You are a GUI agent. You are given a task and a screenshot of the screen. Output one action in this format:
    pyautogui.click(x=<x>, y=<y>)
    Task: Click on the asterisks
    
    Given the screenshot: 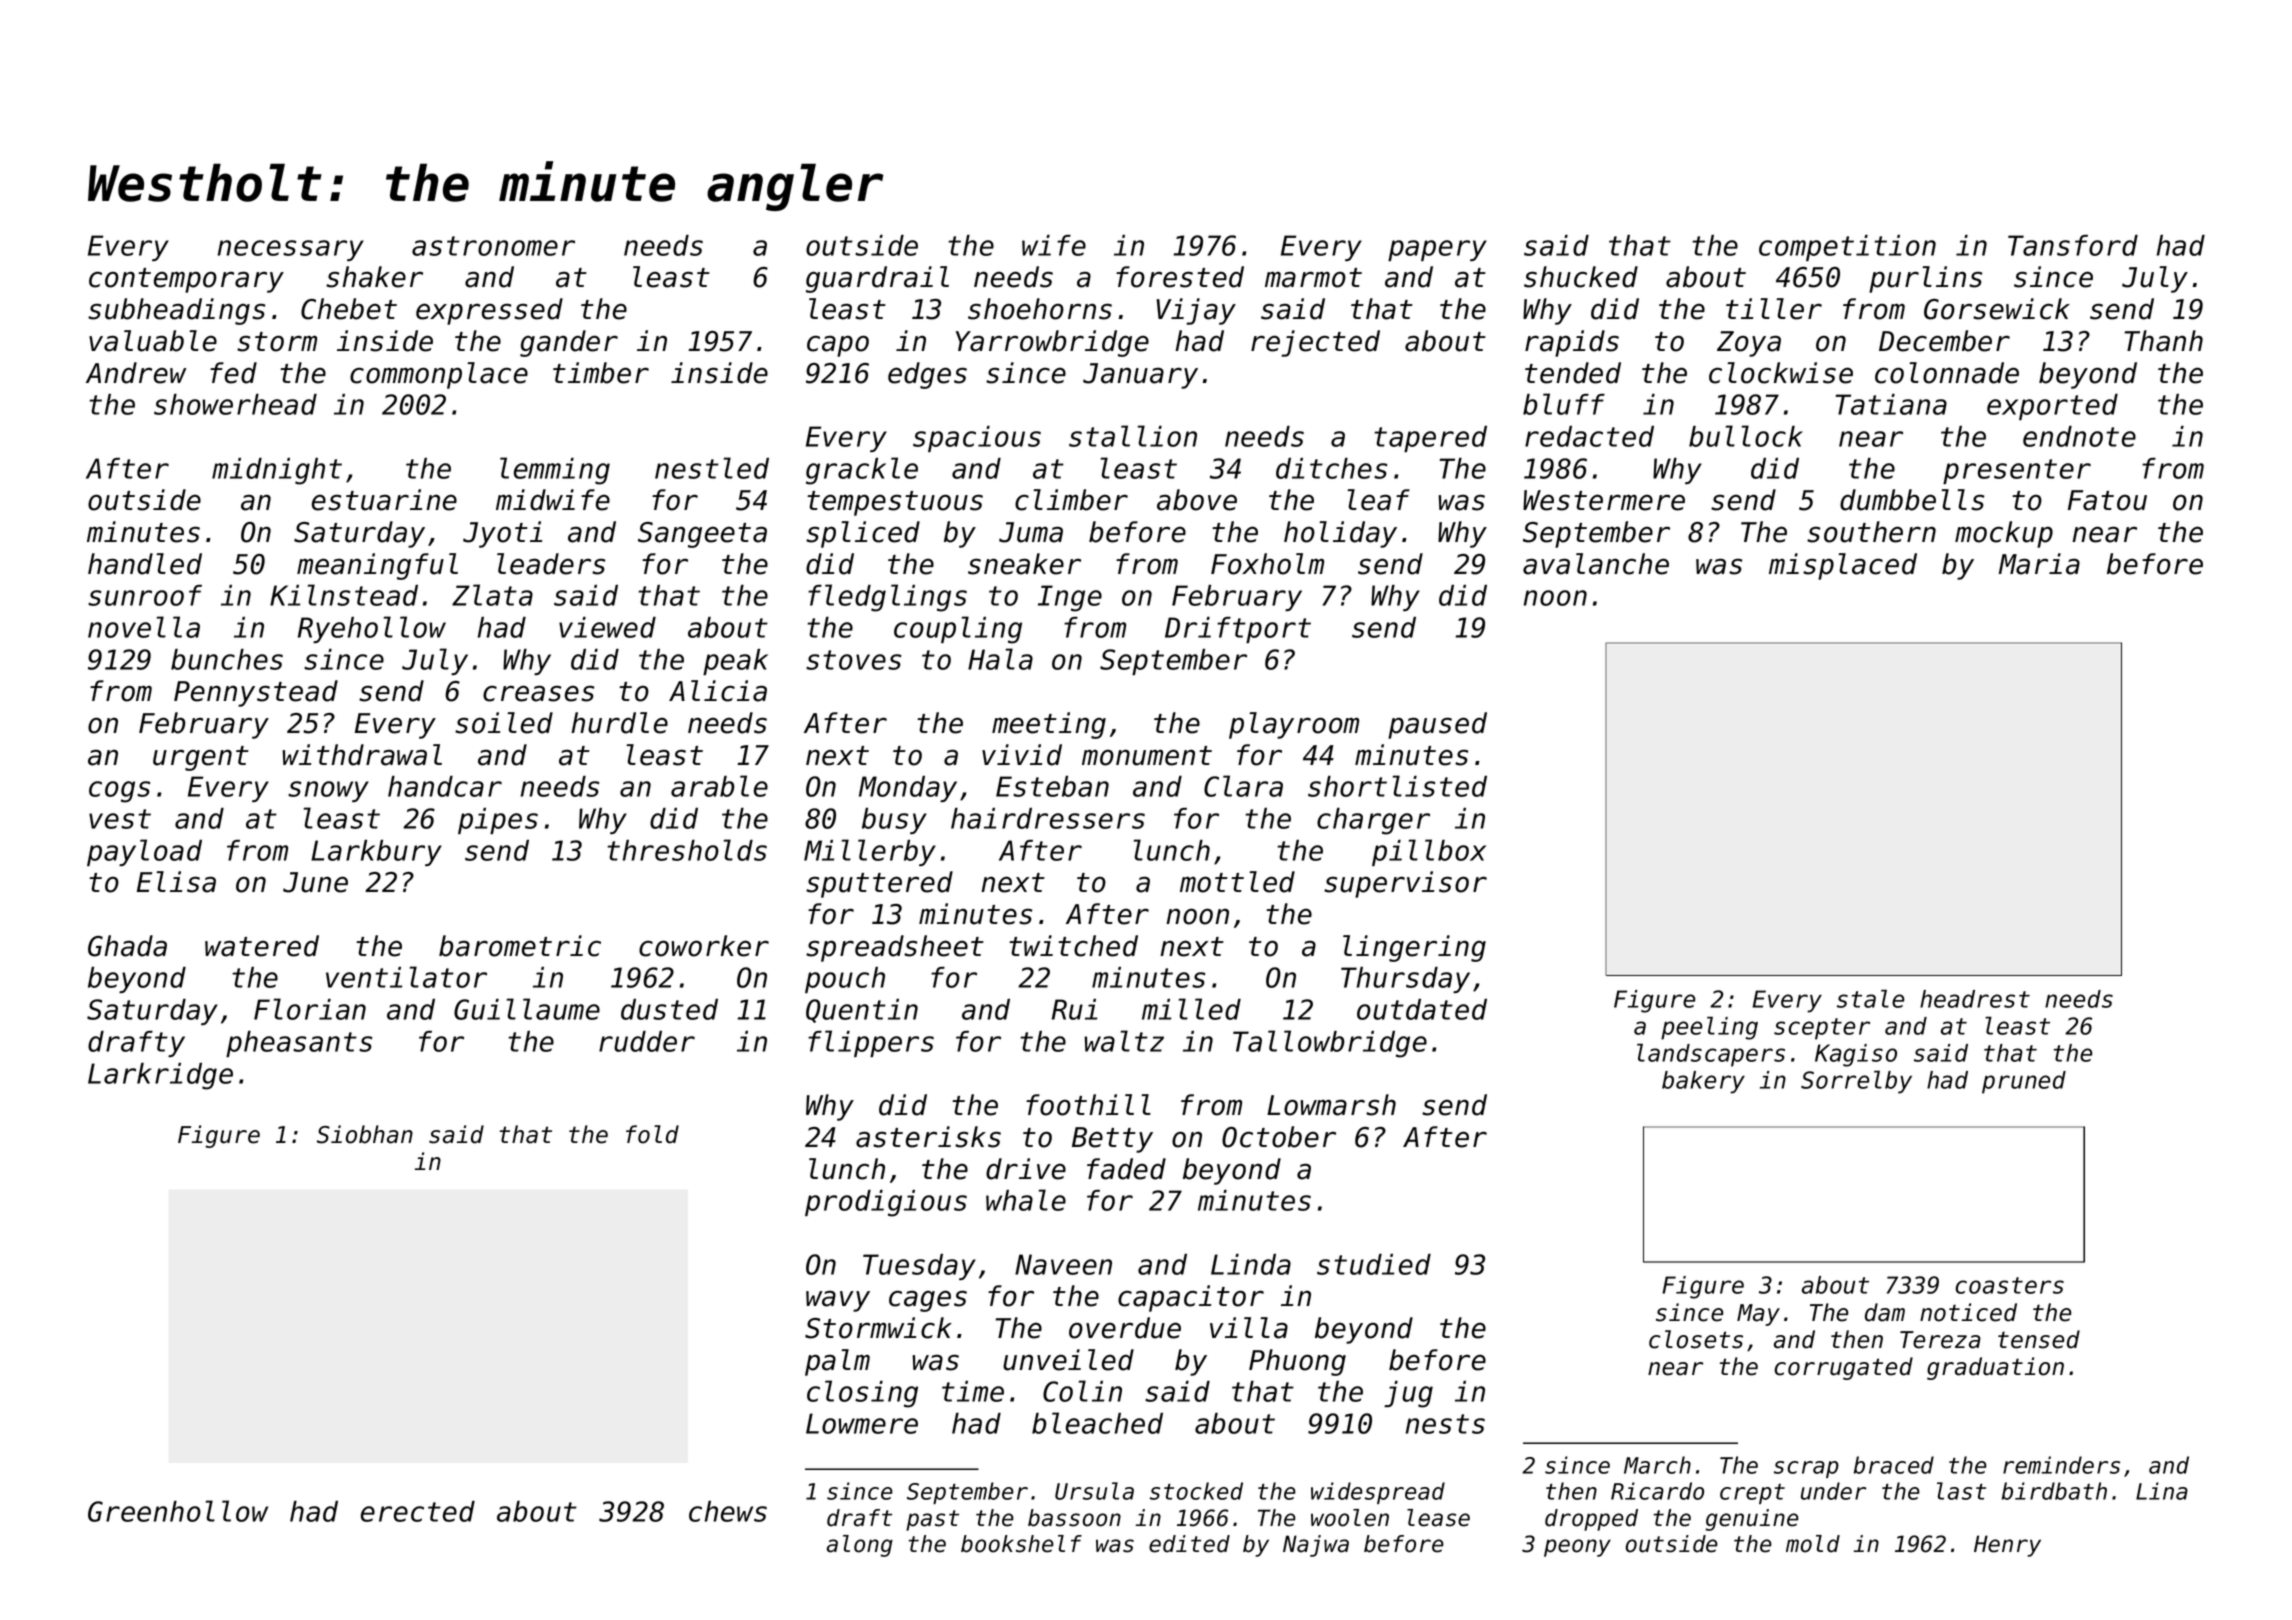 What is the action you would take?
    pyautogui.click(x=928, y=1137)
